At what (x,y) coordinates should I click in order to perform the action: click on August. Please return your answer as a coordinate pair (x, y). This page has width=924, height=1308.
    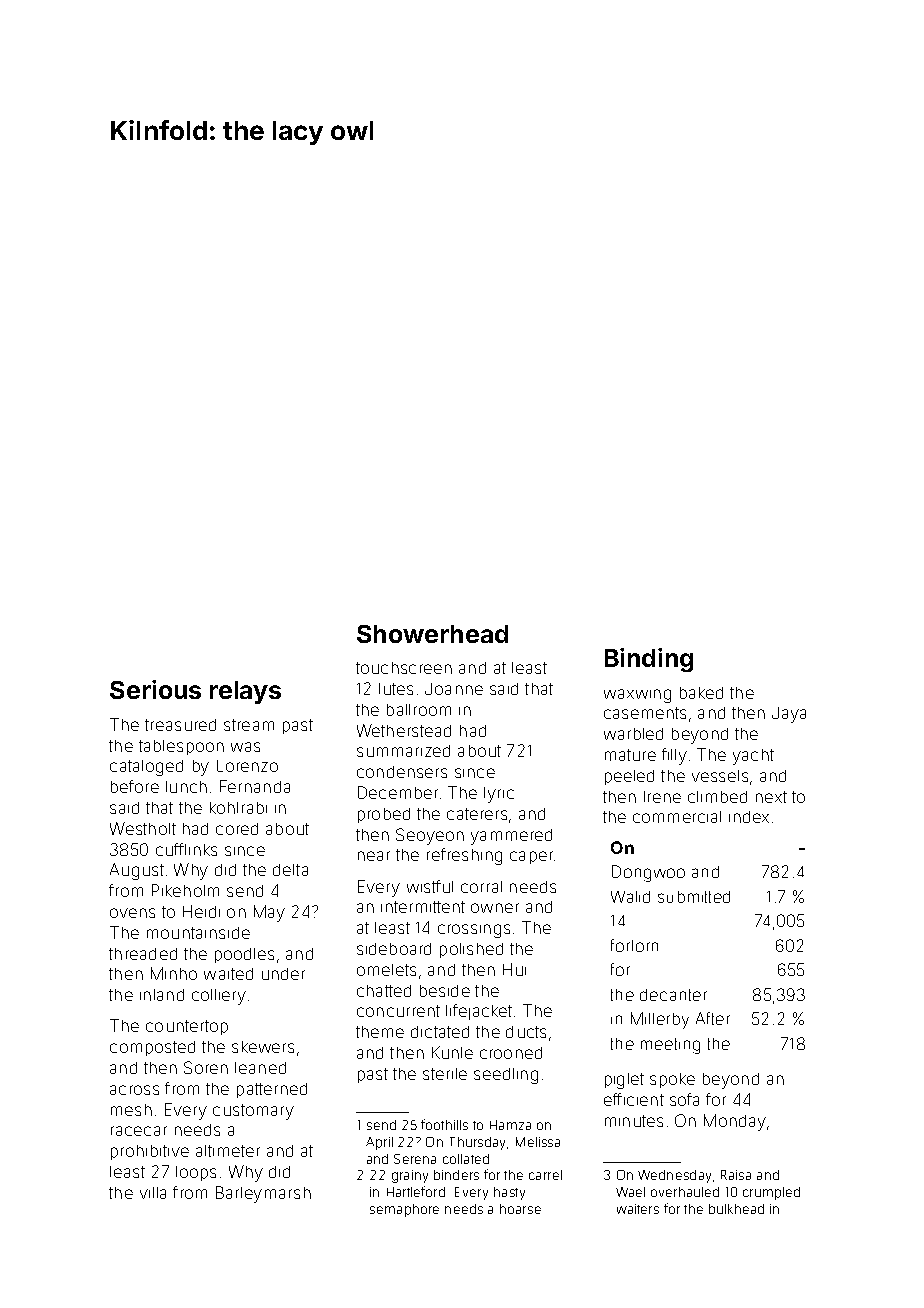
    Looking at the image, I should click on (137, 871).
